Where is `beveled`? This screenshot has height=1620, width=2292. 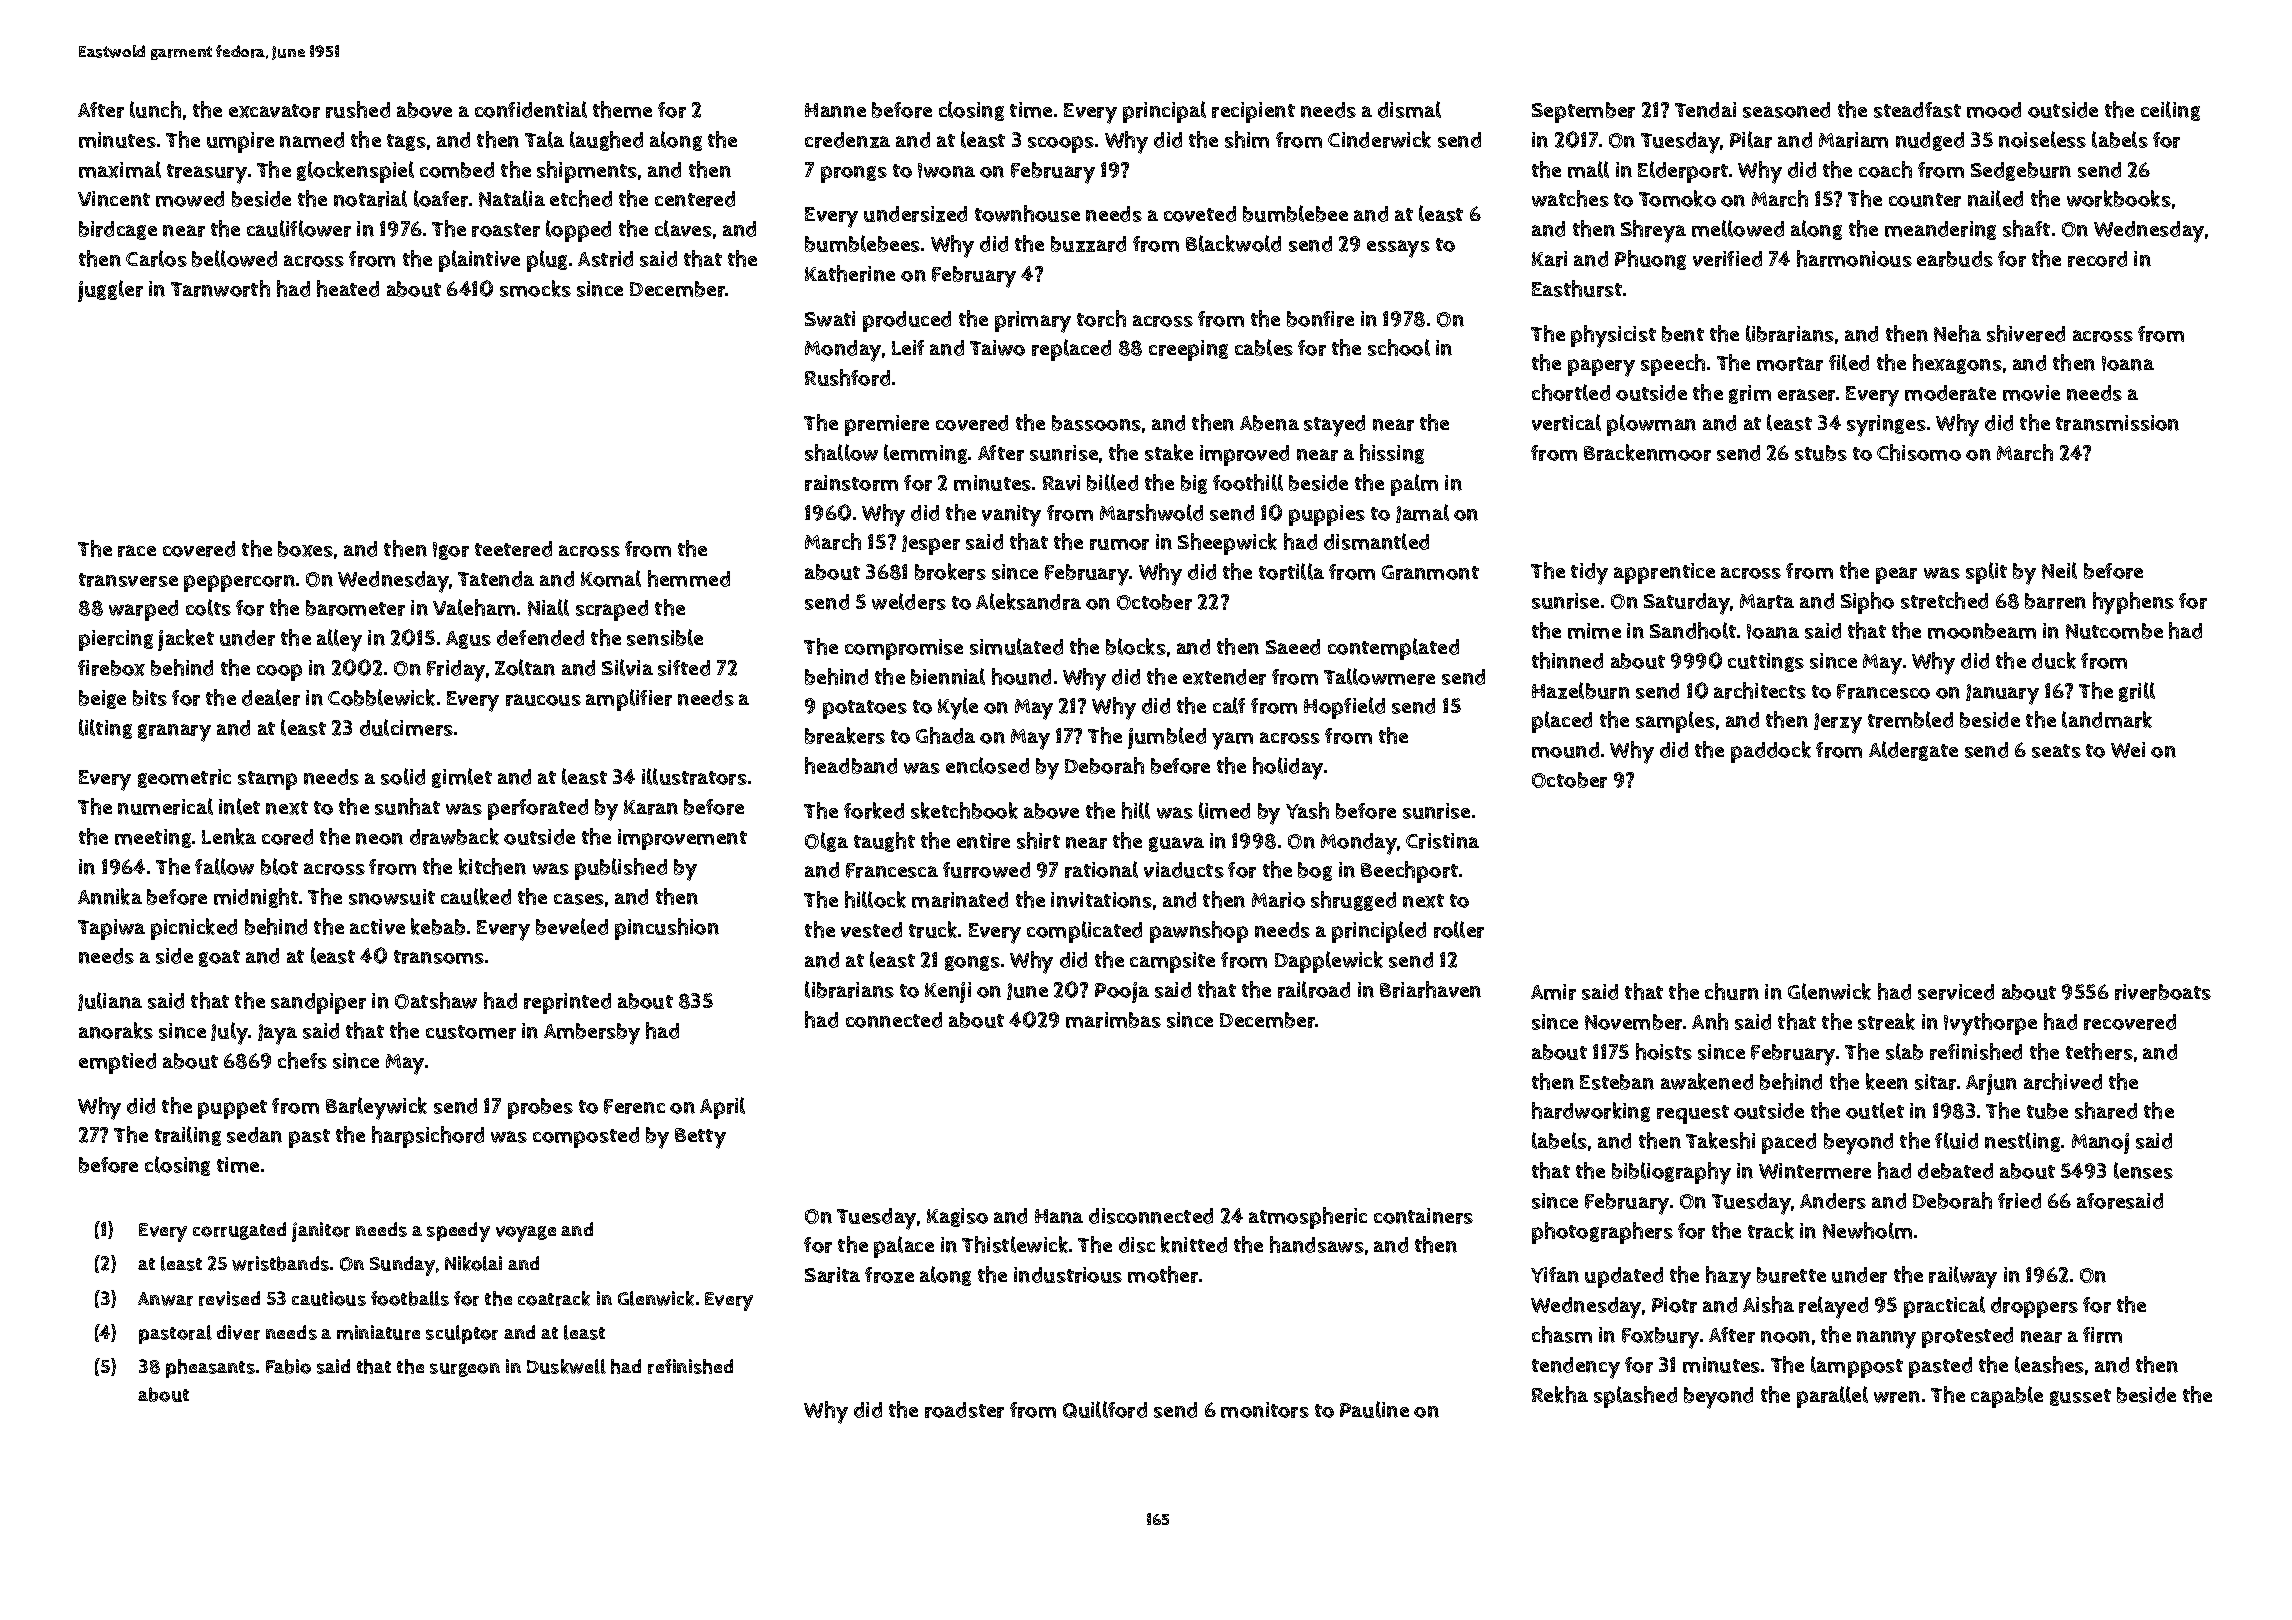 beveled is located at coordinates (572, 926).
